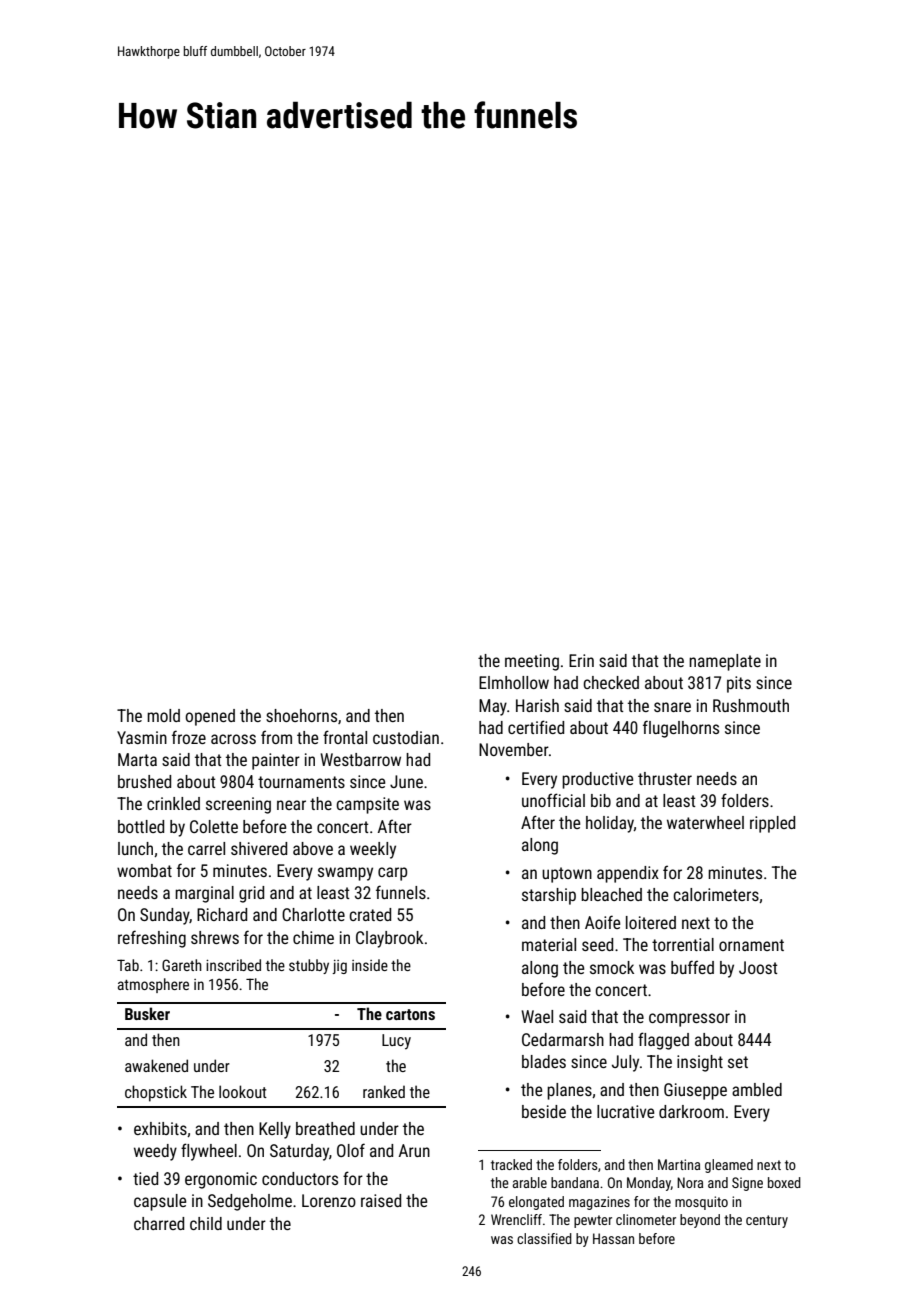 This image has height=1308, width=924. I want to click on shoehorns, so click(301, 715).
